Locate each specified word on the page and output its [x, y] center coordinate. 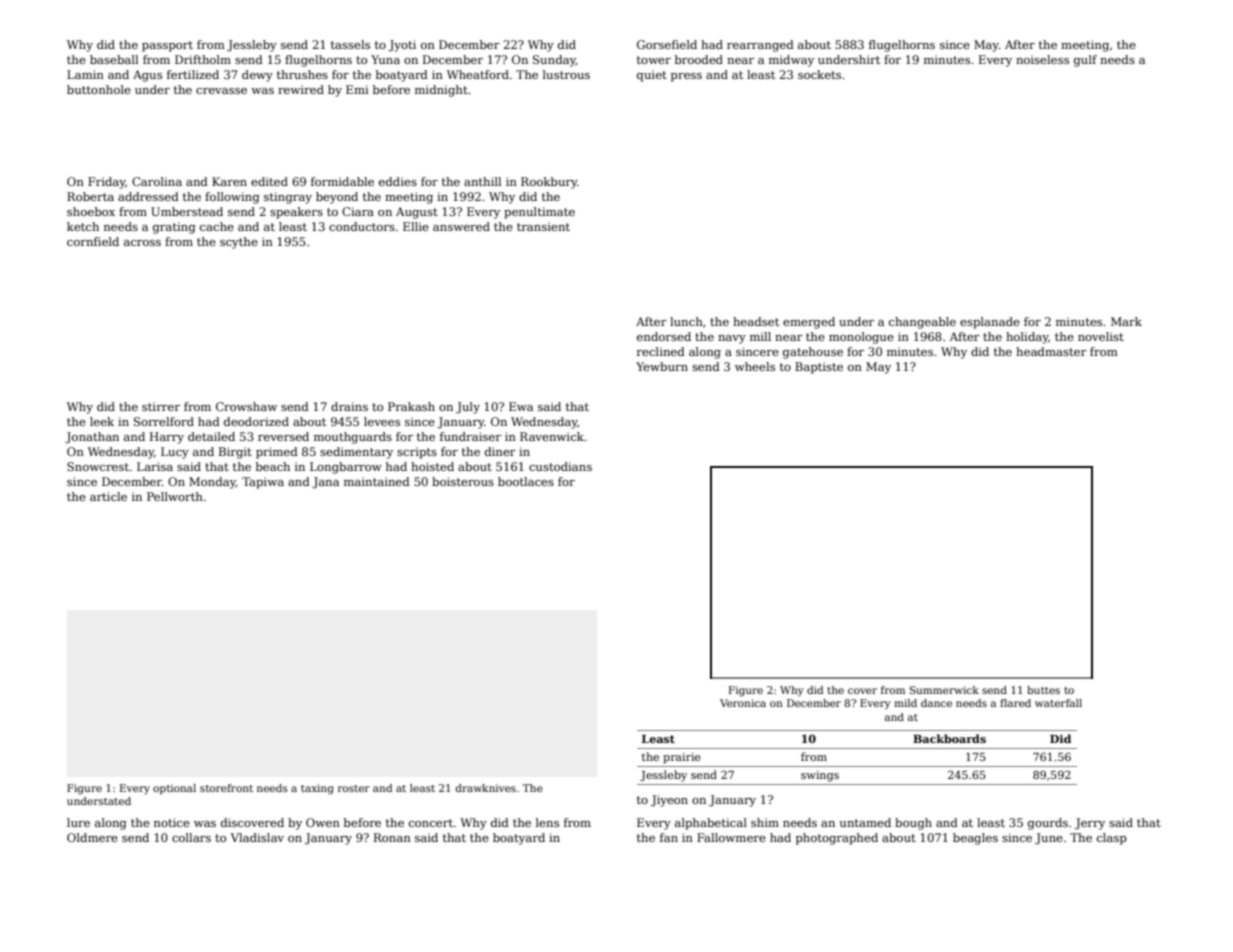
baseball [114, 59]
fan [669, 837]
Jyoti [402, 46]
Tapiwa [263, 483]
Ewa [521, 406]
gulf [1085, 61]
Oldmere [92, 837]
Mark [1126, 321]
